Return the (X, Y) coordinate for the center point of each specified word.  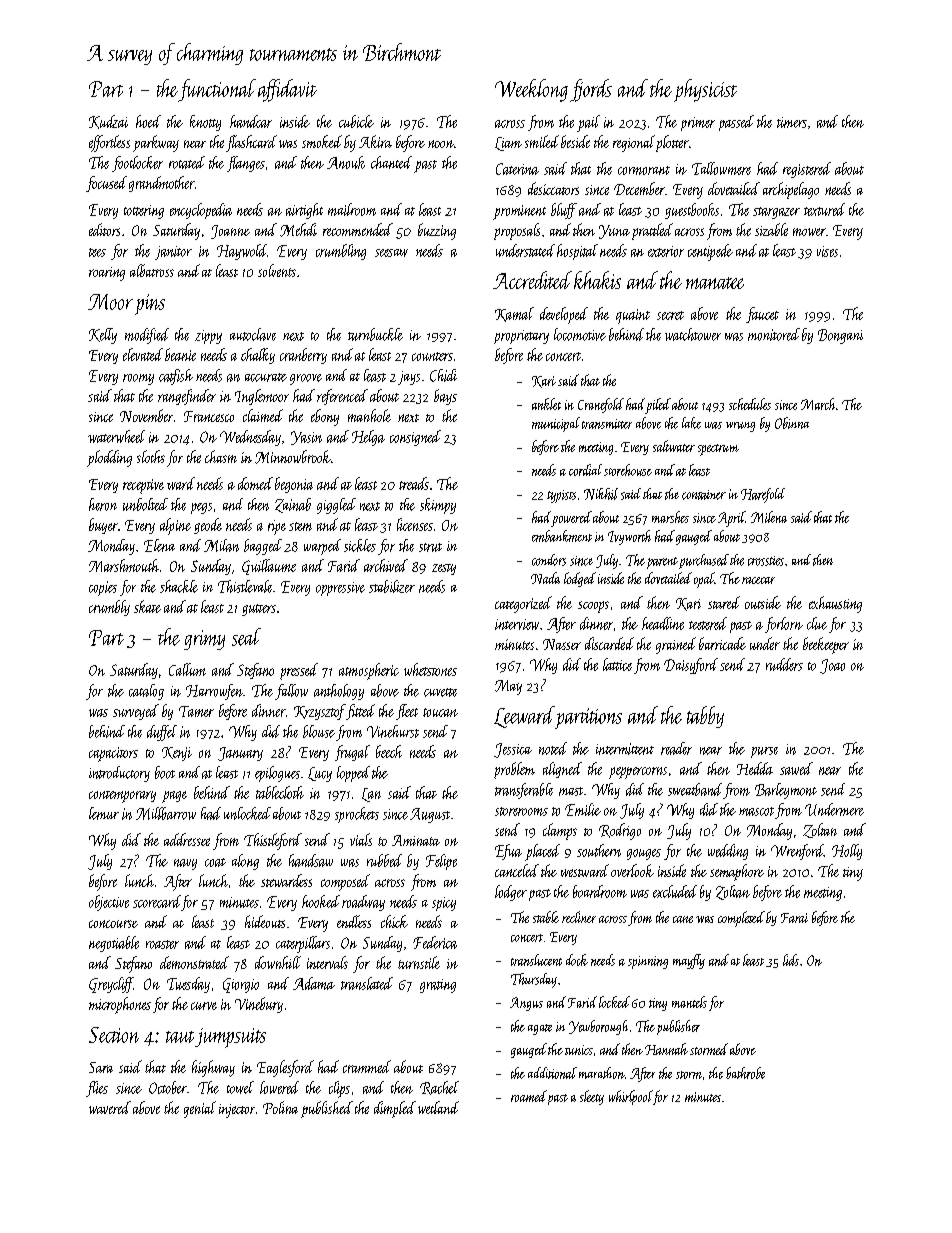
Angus (526, 1004)
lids (791, 960)
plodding (109, 458)
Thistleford (273, 841)
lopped (353, 774)
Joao (832, 666)
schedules (750, 404)
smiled (542, 141)
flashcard (251, 143)
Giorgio (241, 985)
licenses (415, 524)
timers (792, 122)
